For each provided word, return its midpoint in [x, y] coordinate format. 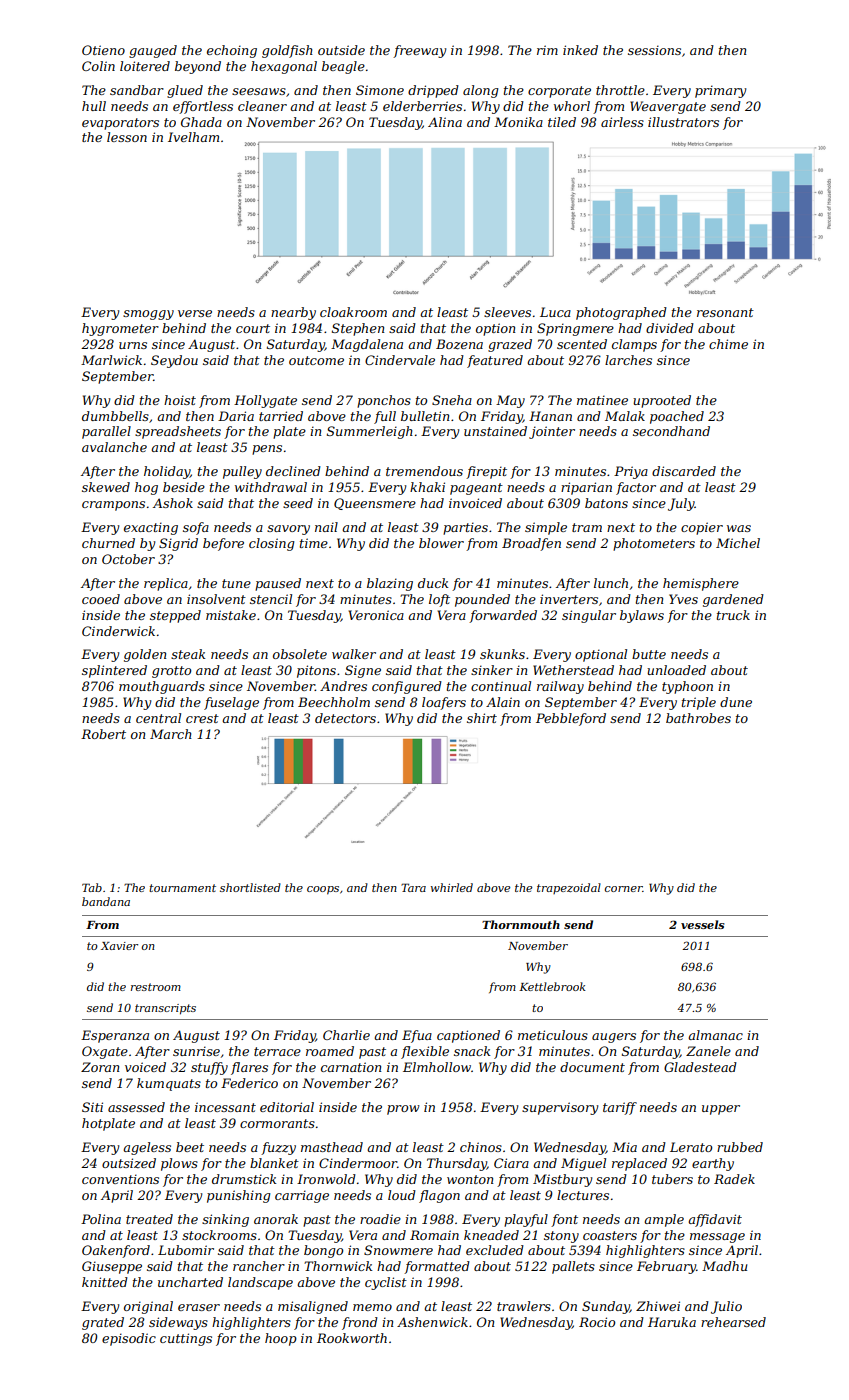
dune [736, 702]
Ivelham [193, 137]
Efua [417, 1036]
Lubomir [186, 1250]
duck [433, 583]
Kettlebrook [552, 986]
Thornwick [338, 1266]
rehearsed [733, 1322]
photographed [621, 313]
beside [184, 487]
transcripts [165, 1009]
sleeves [507, 312]
